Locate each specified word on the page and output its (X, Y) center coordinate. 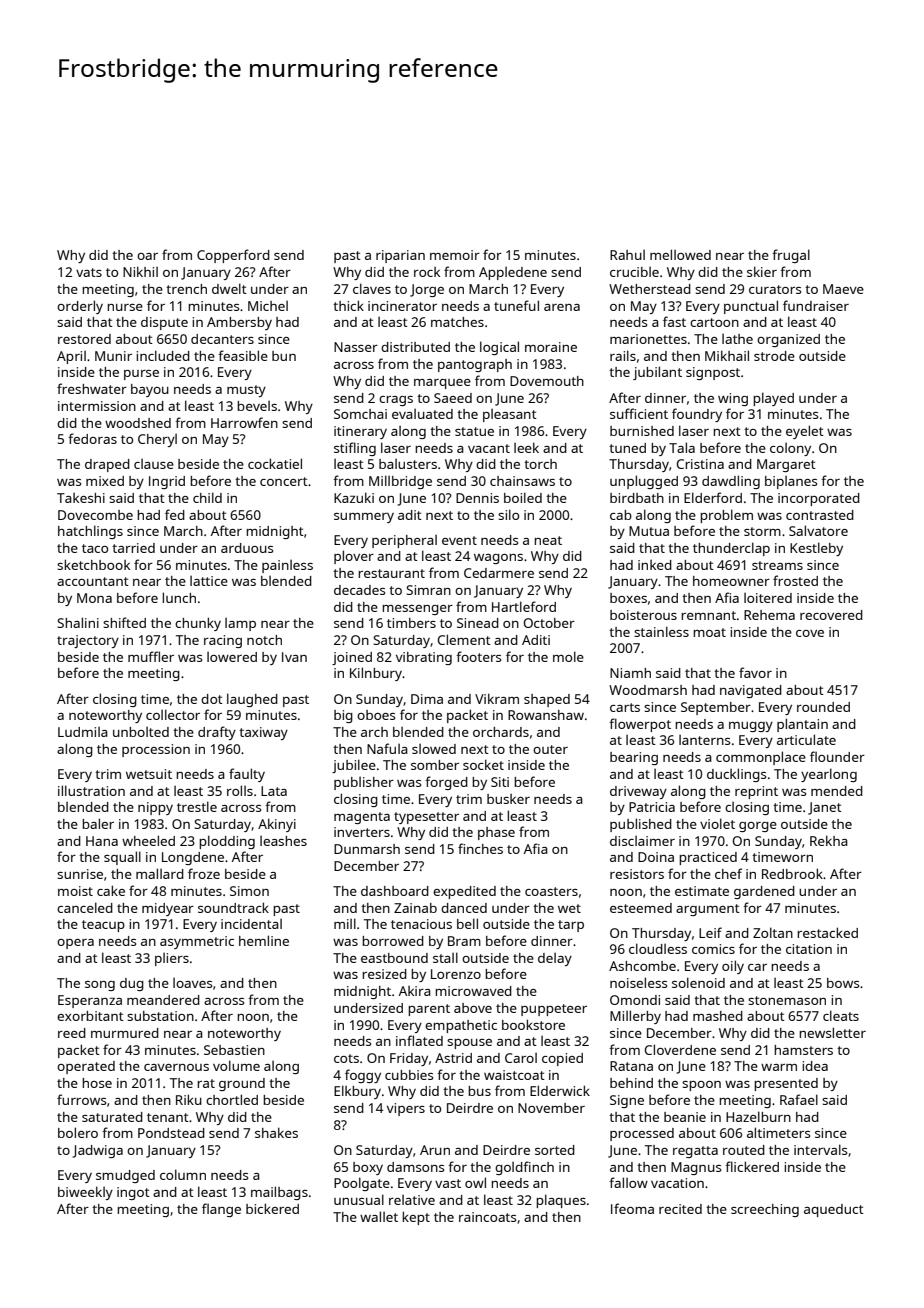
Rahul (627, 255)
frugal (791, 256)
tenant (168, 1117)
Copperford (233, 256)
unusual (359, 1199)
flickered (752, 1166)
